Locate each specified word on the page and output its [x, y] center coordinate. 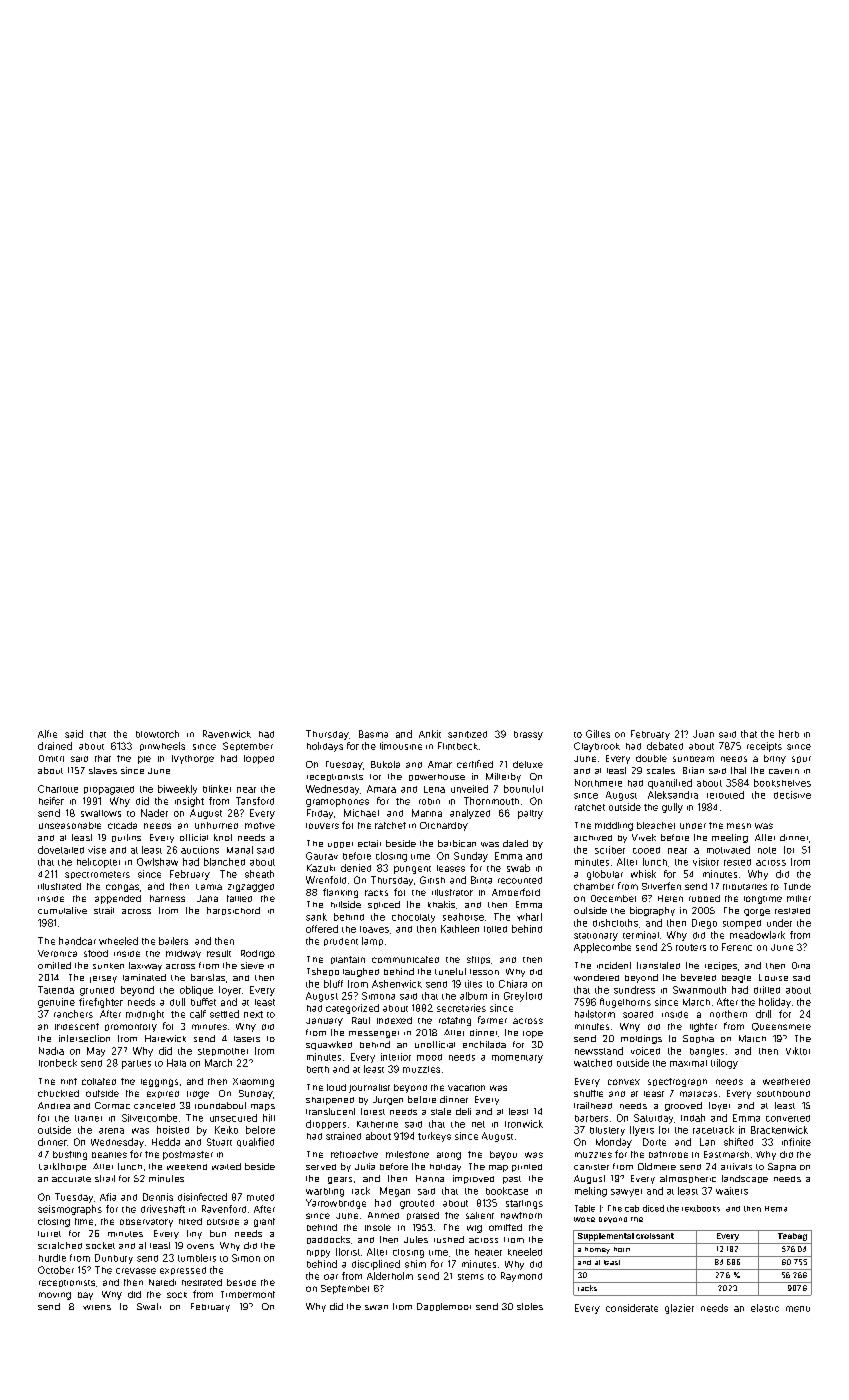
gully [672, 808]
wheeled [118, 941]
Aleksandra [673, 795]
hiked [190, 1221]
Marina [427, 813]
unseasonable [70, 825]
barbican [457, 843]
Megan [395, 1192]
